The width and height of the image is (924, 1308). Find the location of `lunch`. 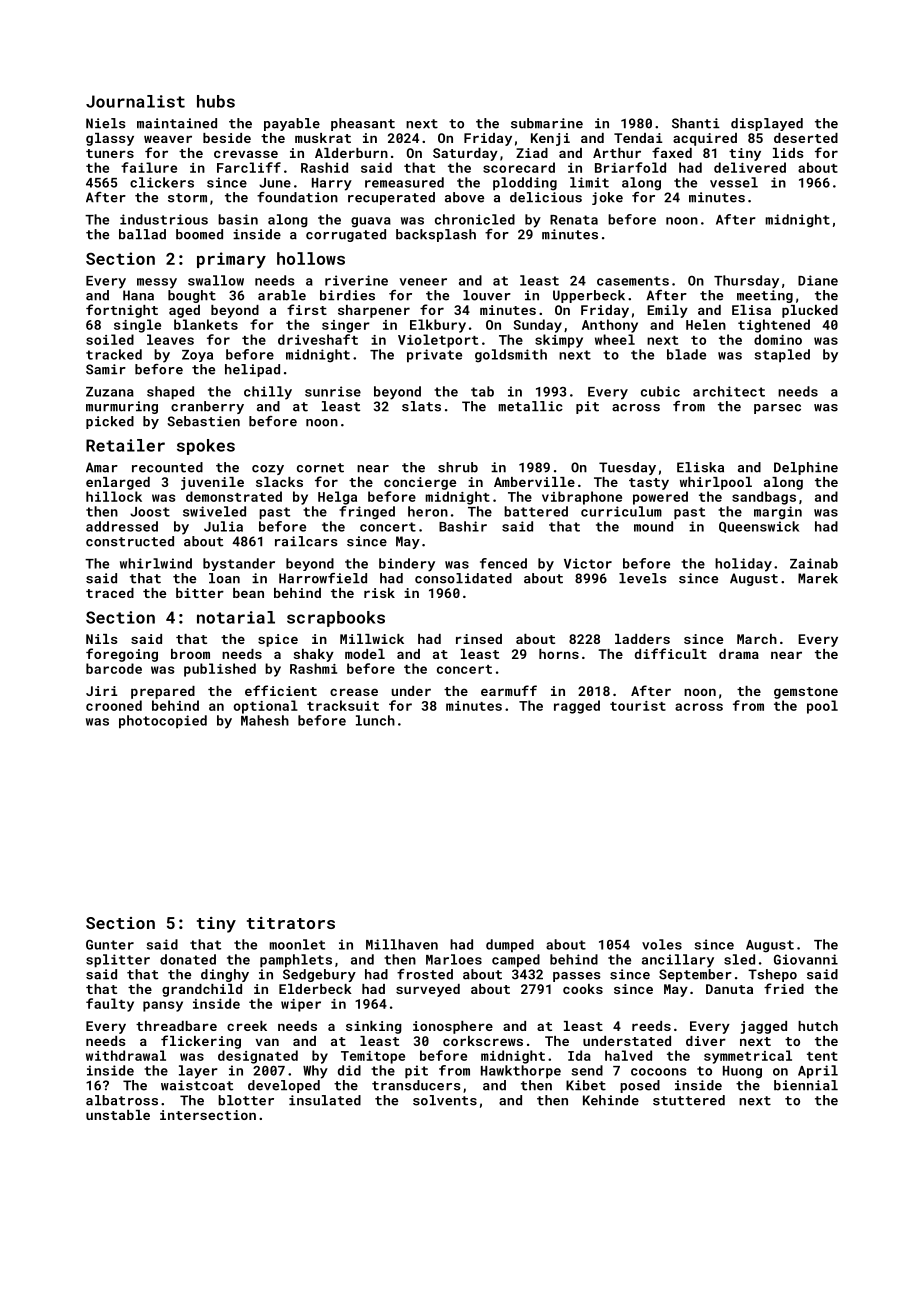

lunch is located at coordinates (375, 720).
